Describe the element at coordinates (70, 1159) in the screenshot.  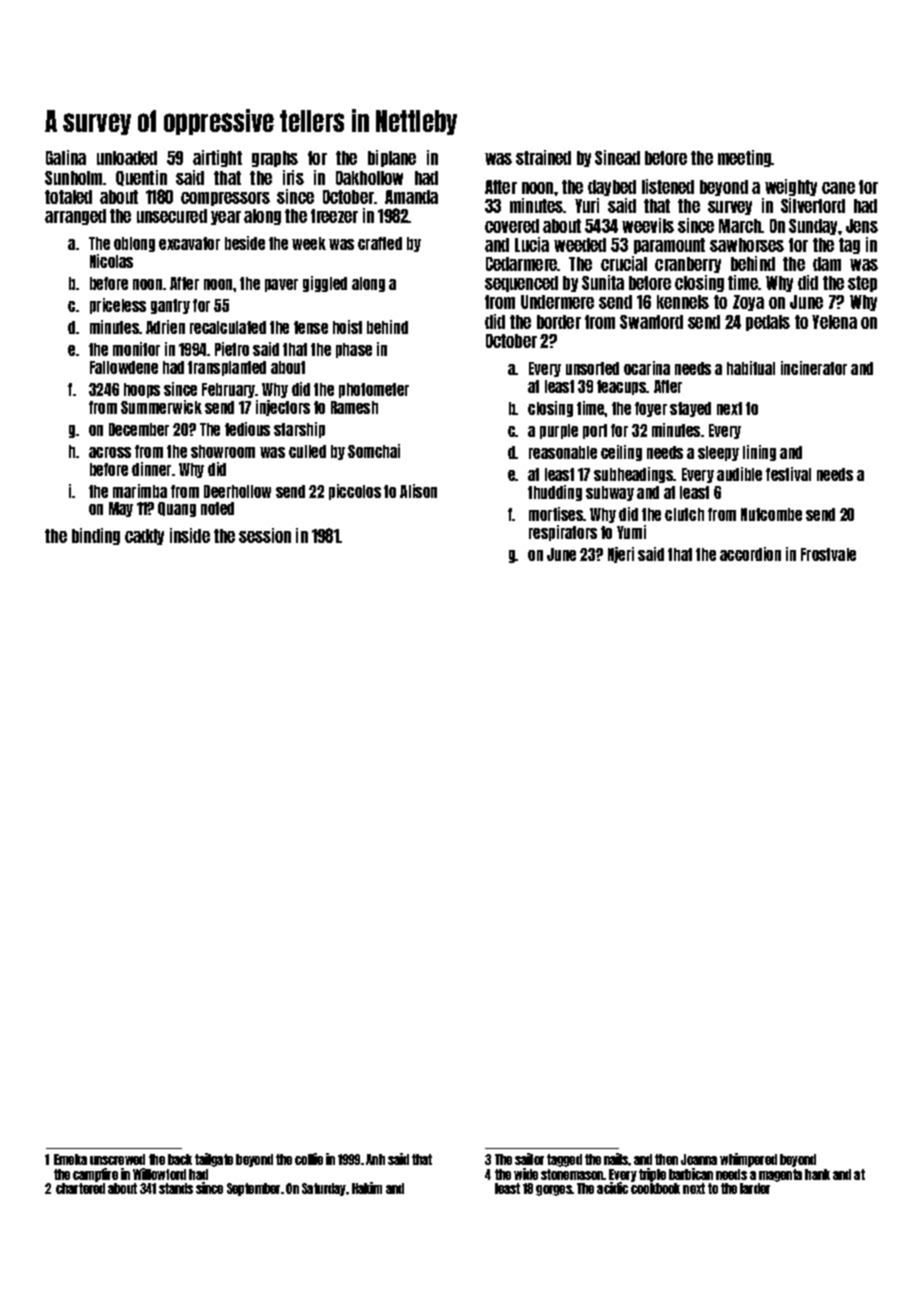
I see `Emeka` at that location.
